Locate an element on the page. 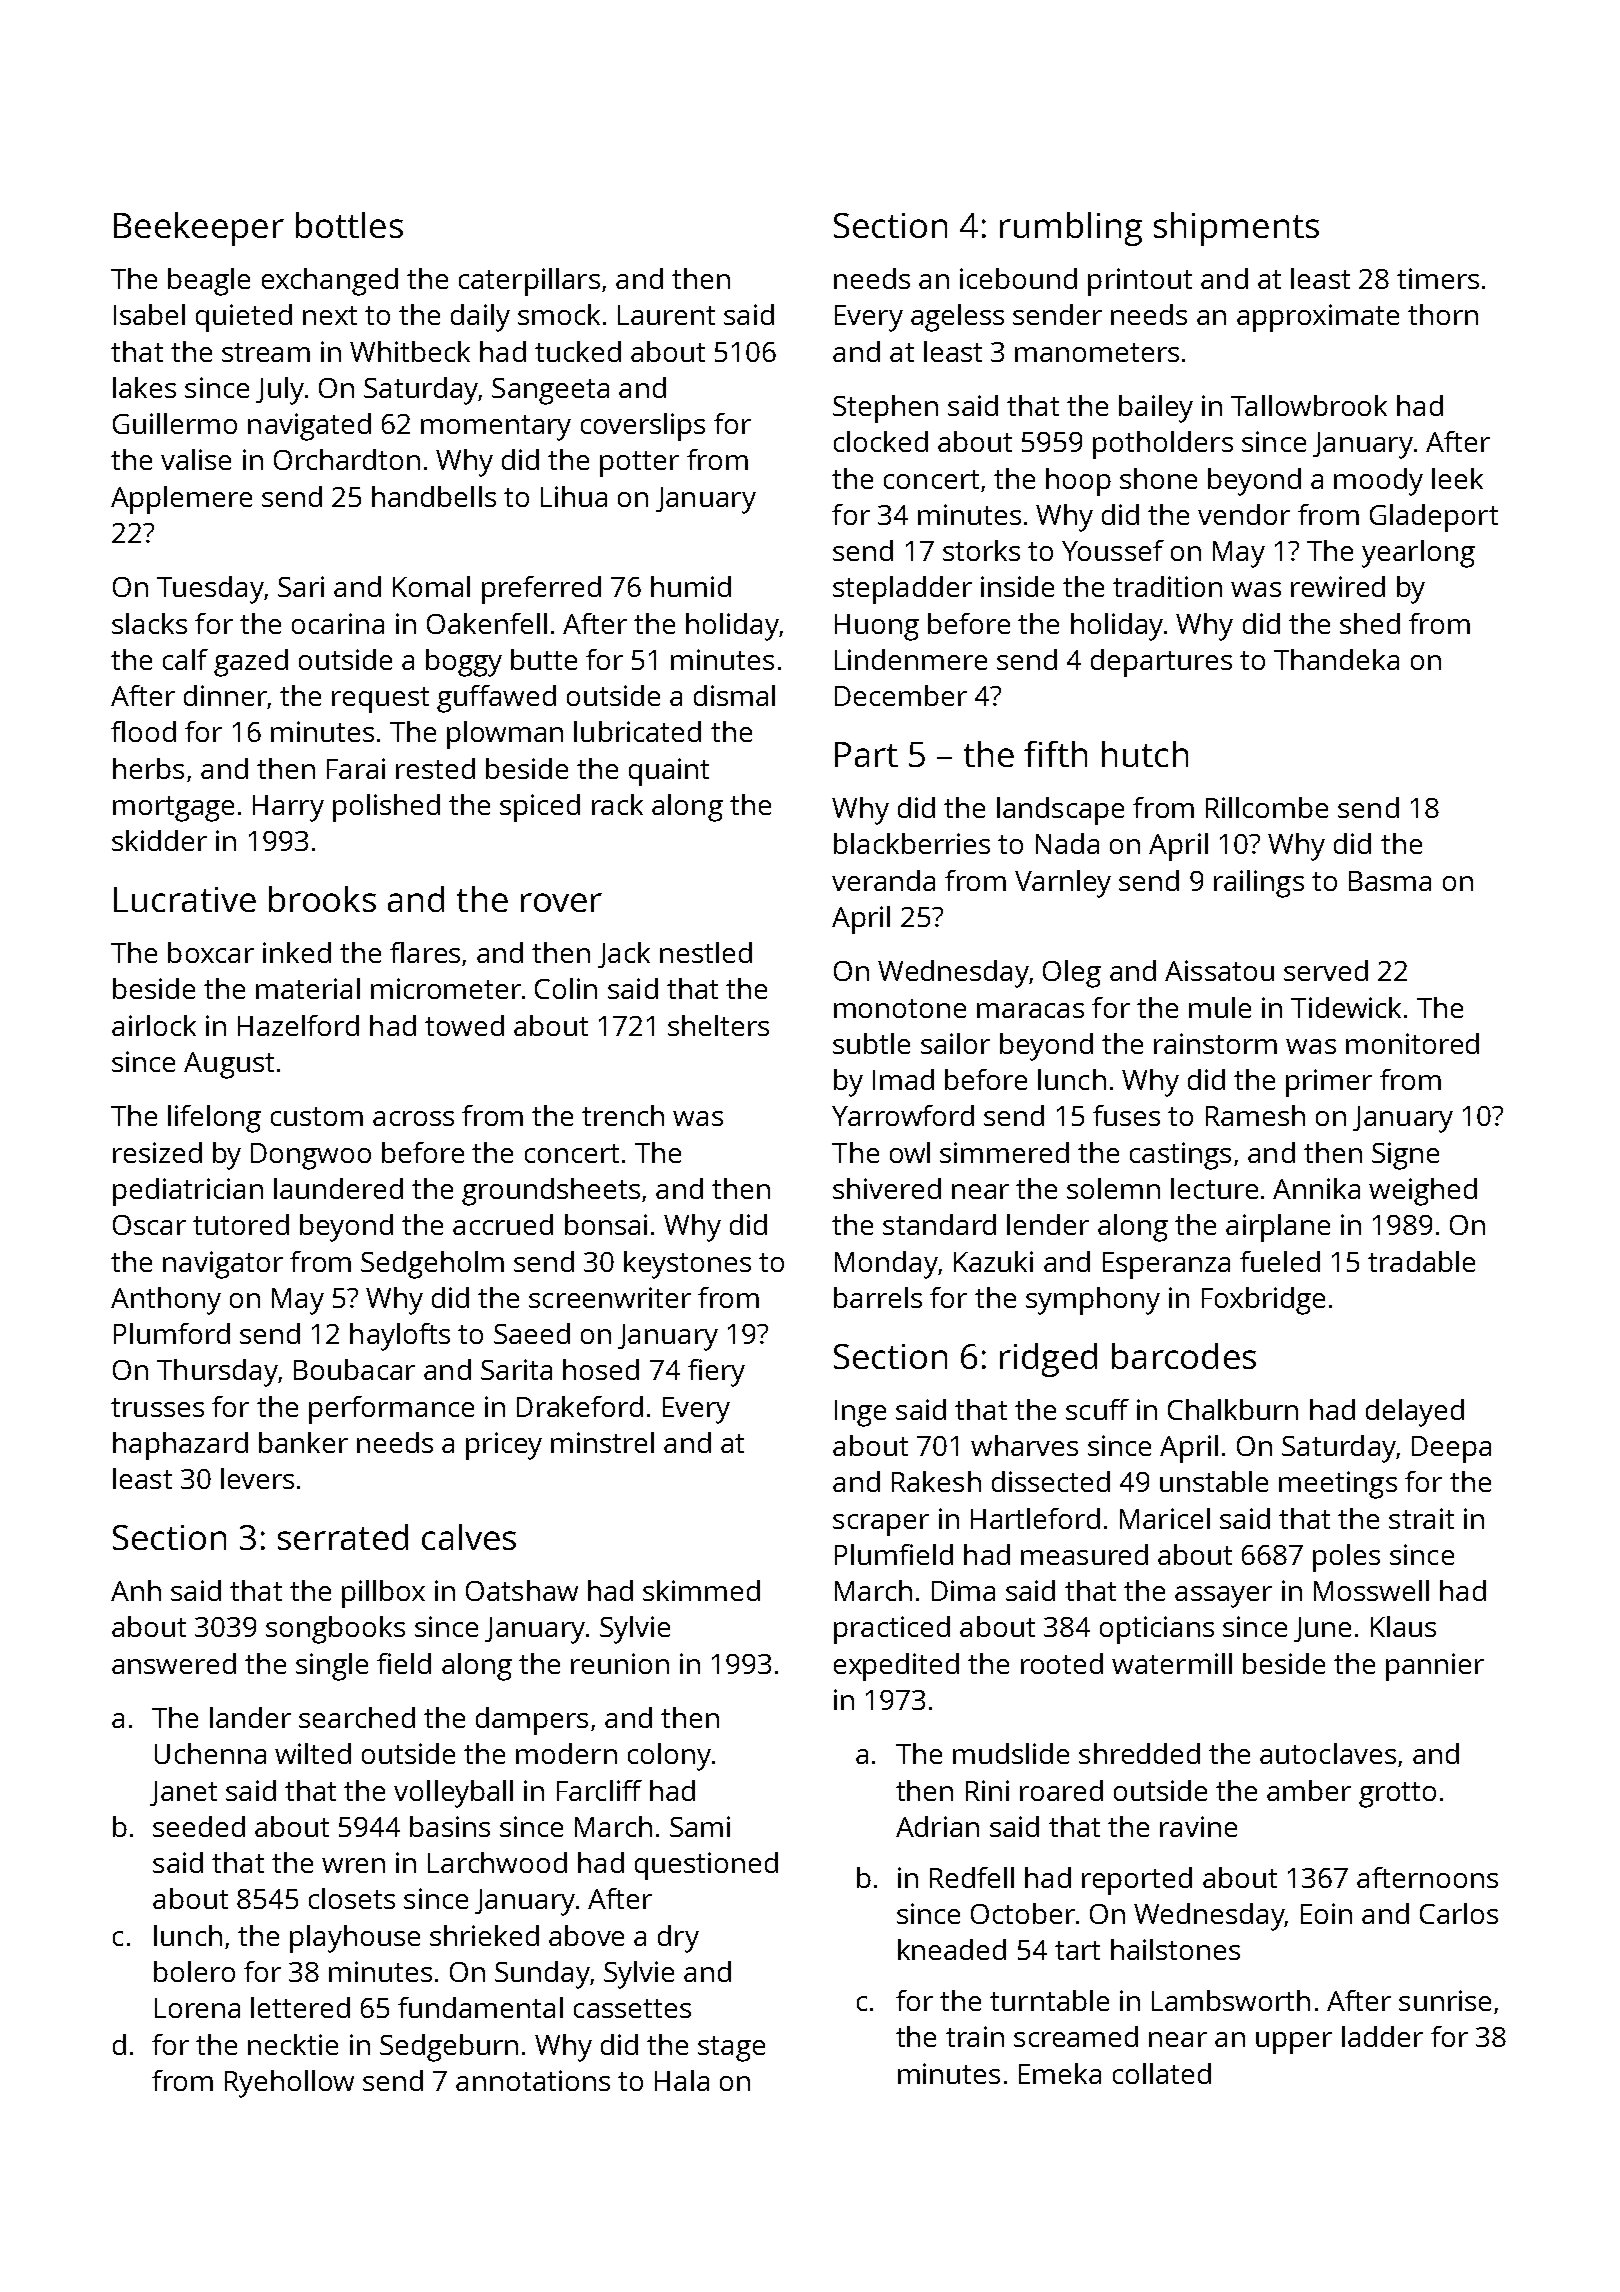  Ryehollow is located at coordinates (289, 2084).
